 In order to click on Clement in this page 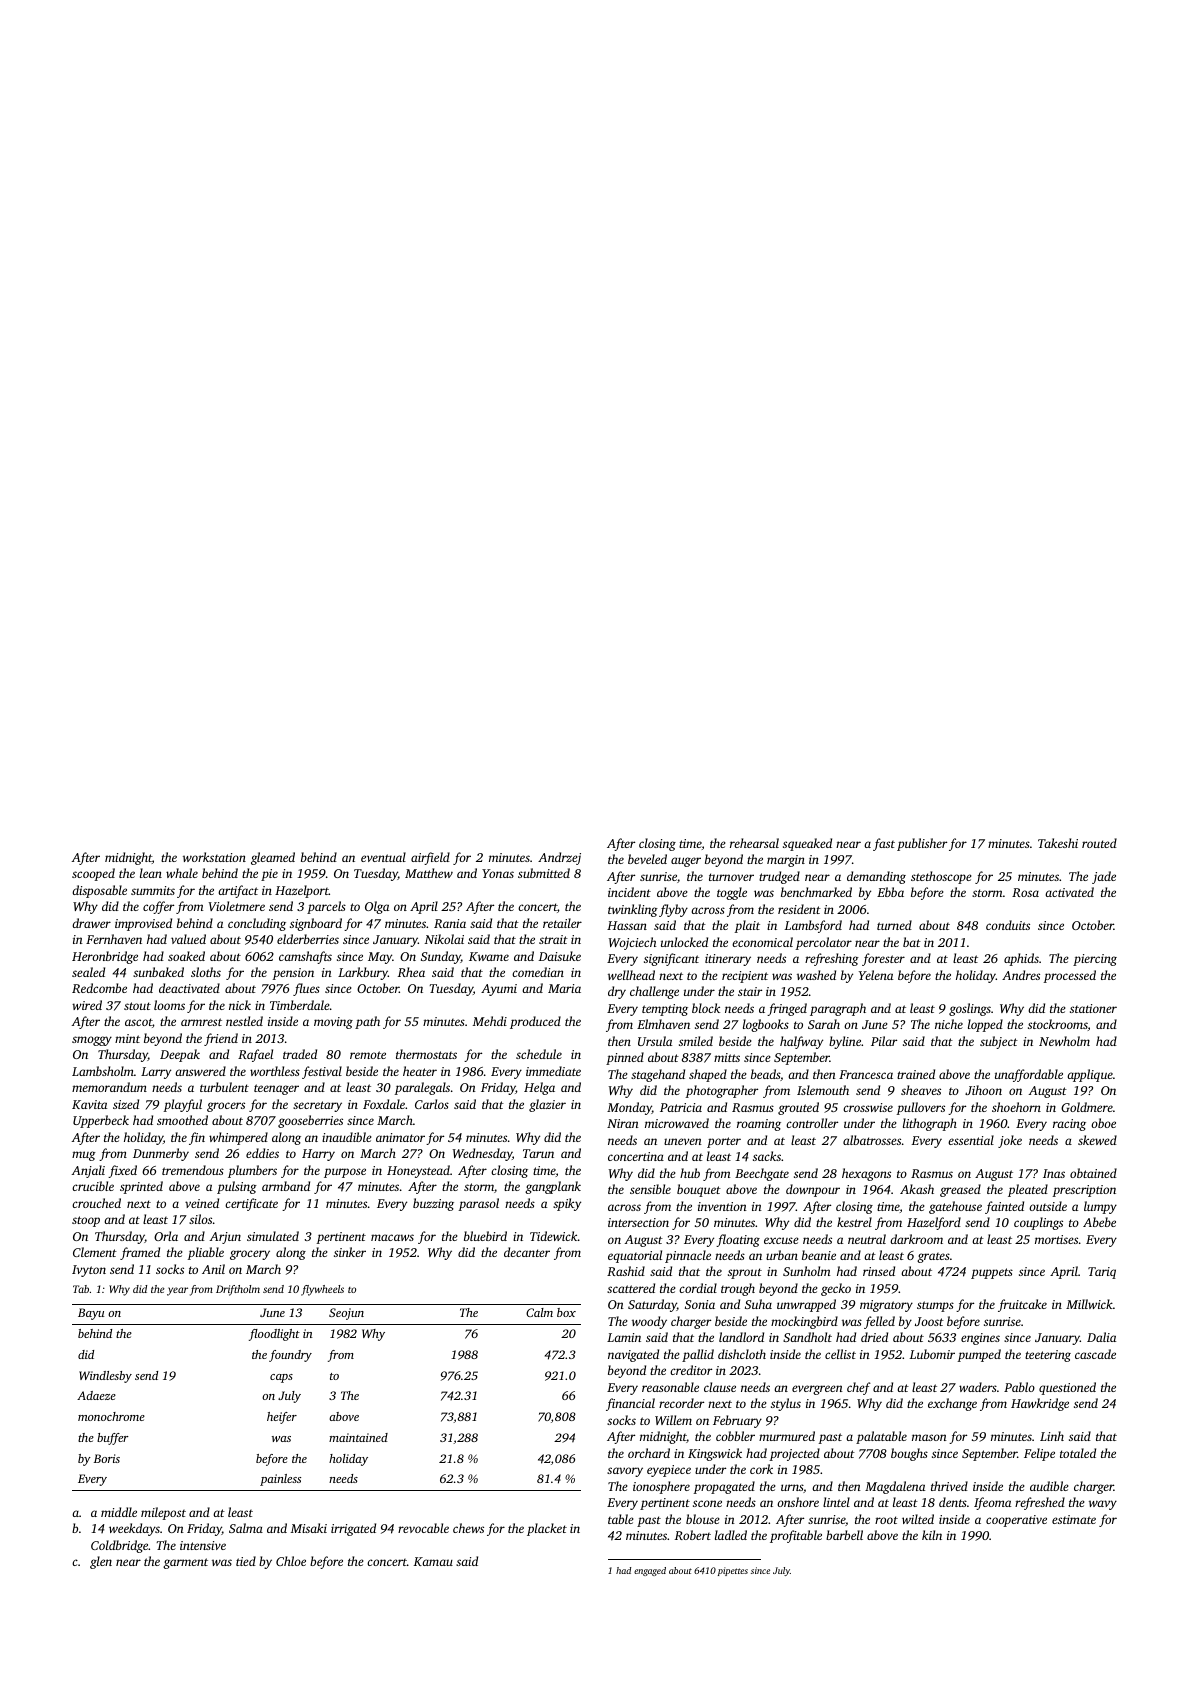, I will do `click(95, 1252)`.
